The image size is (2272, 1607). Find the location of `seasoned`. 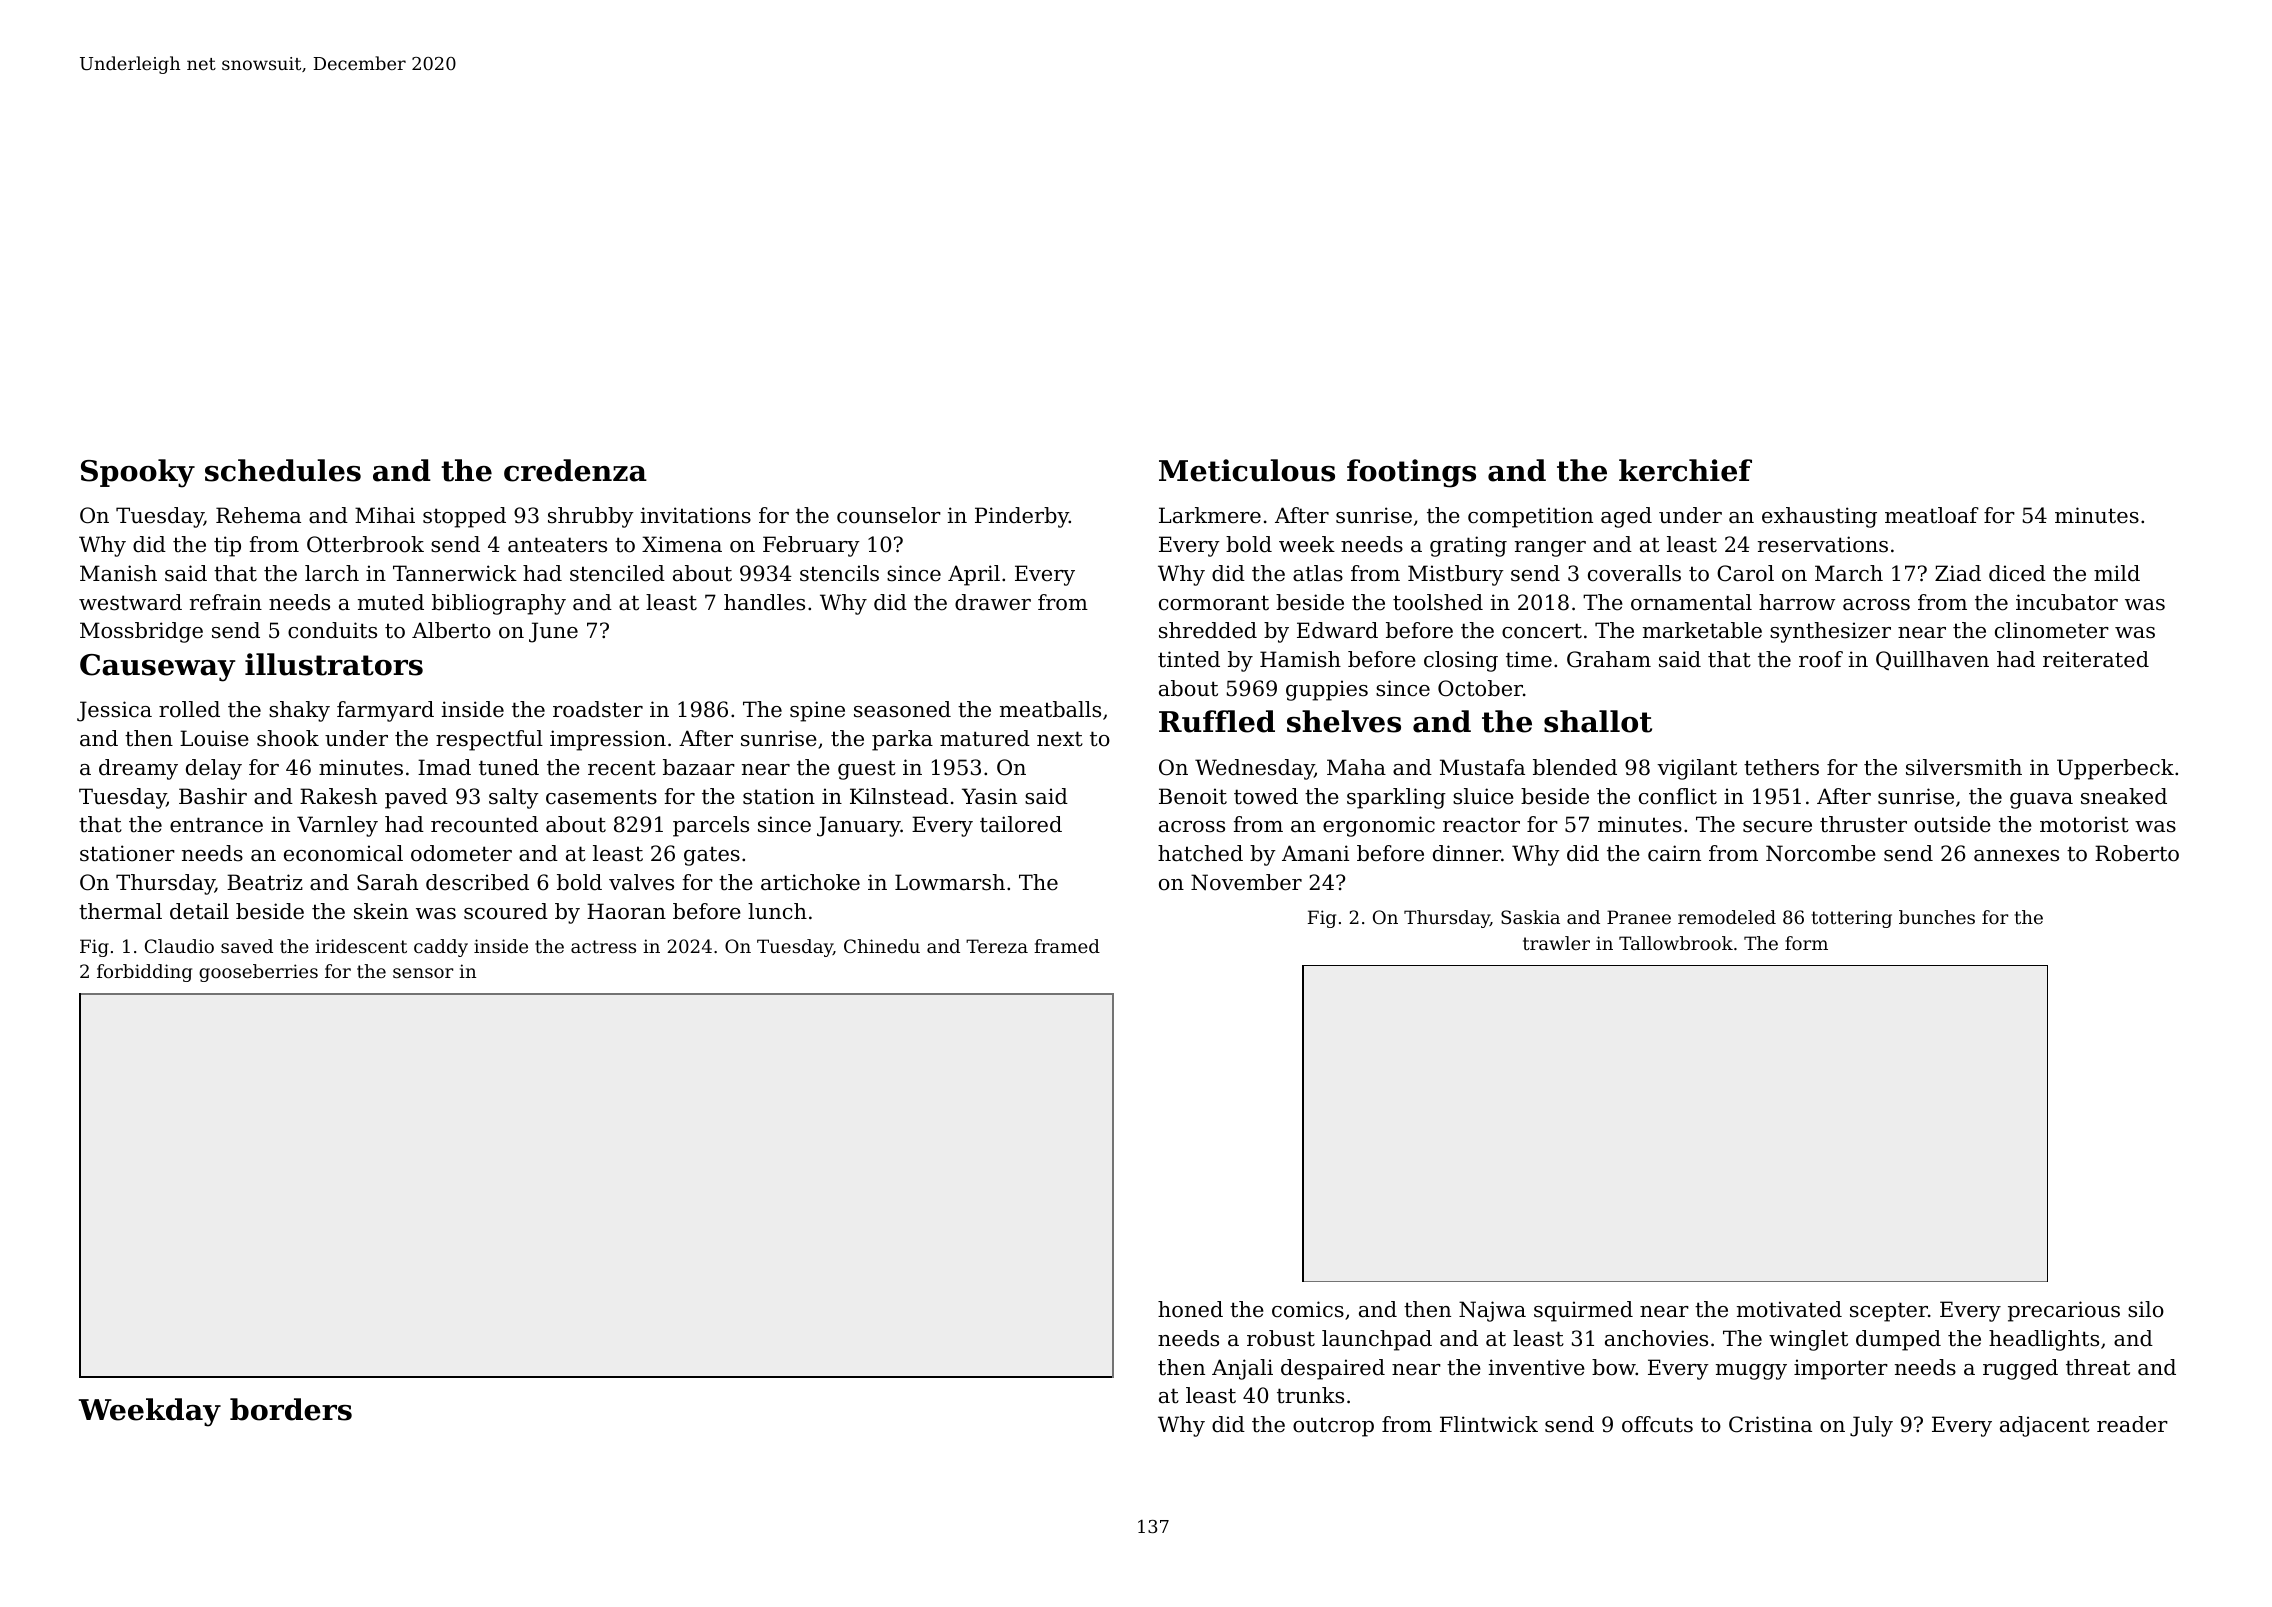

seasoned is located at coordinates (902, 709).
